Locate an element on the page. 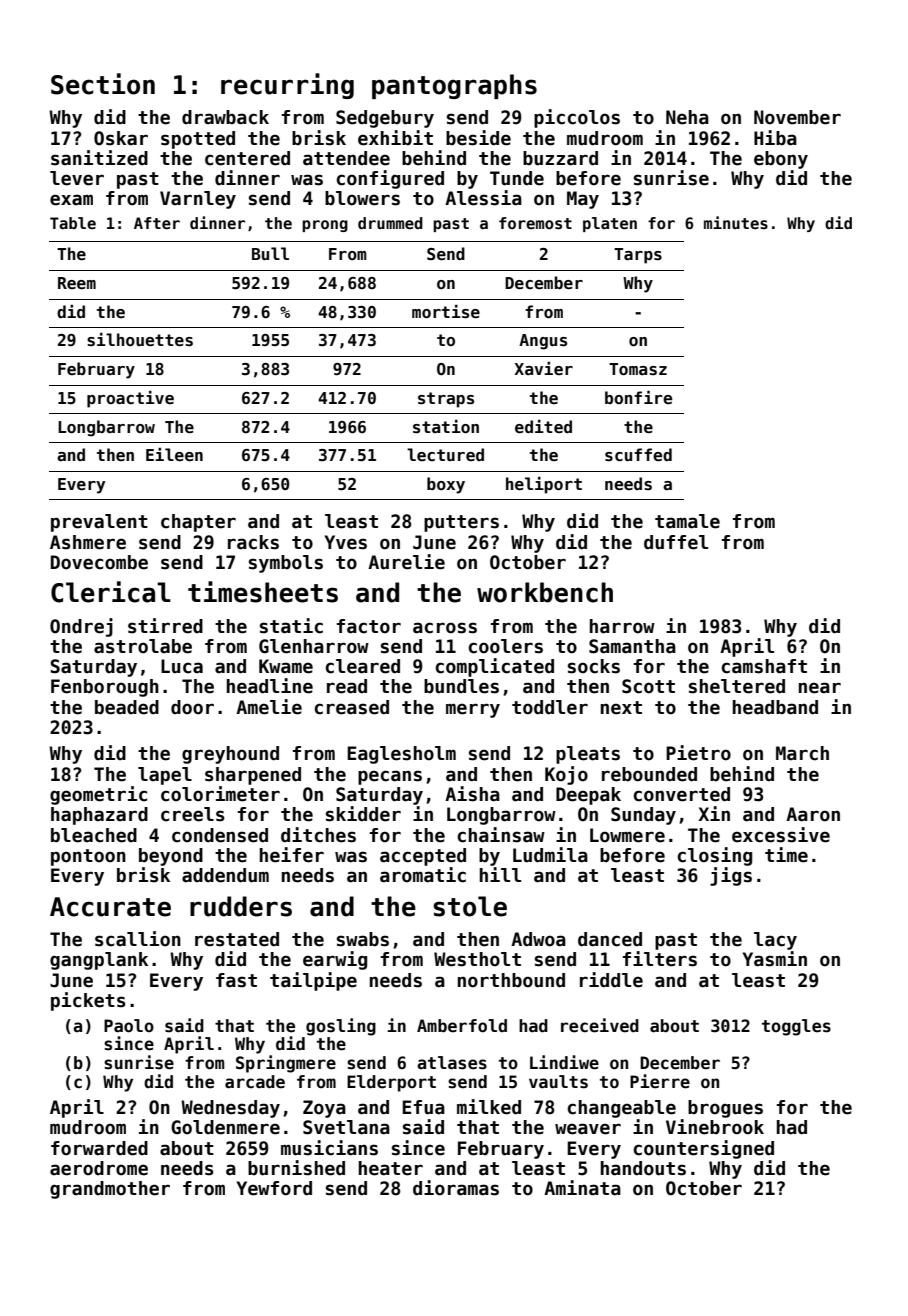  Section is located at coordinates (103, 84).
